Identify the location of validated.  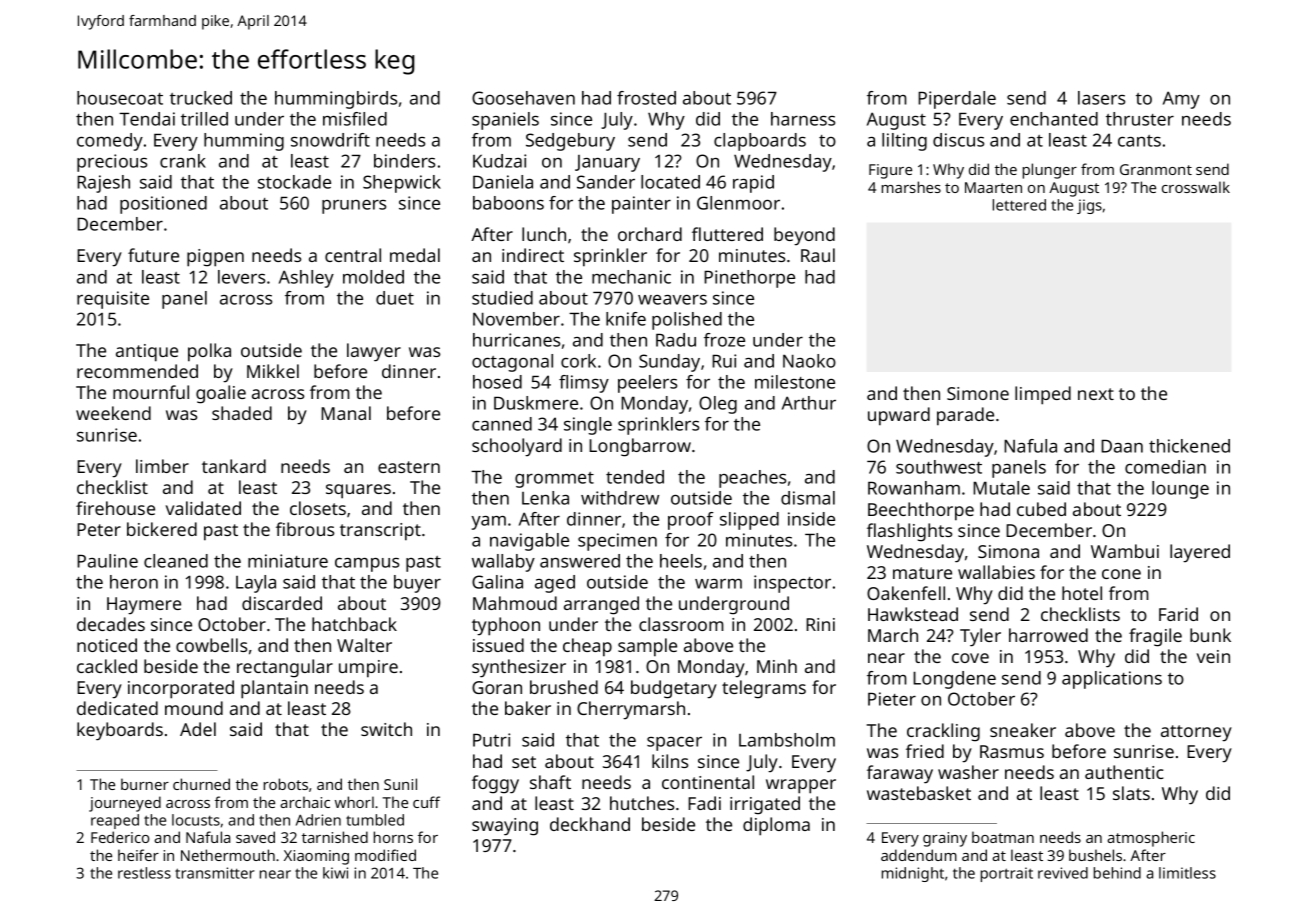
(203, 508).
